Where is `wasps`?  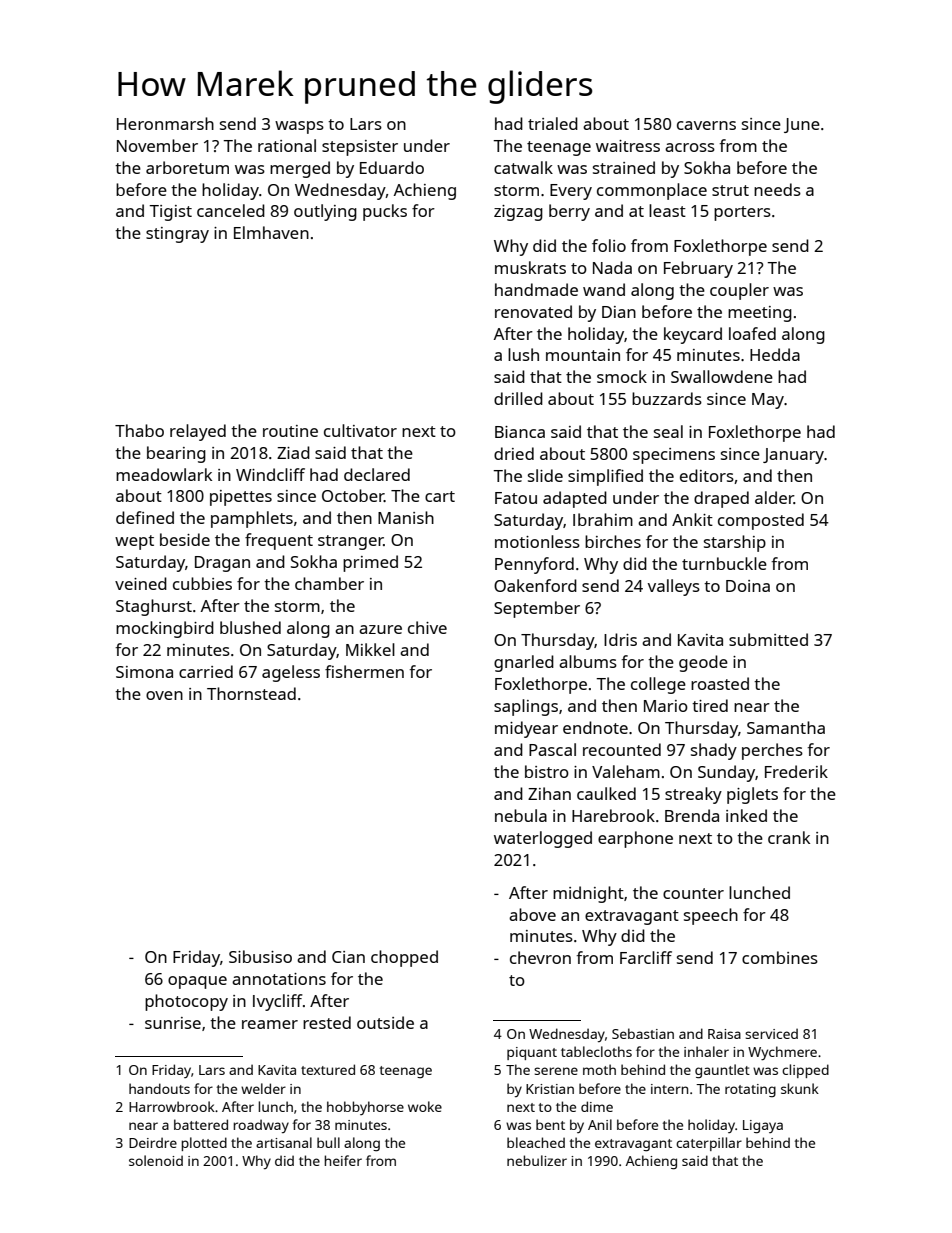
wasps is located at coordinates (299, 127).
